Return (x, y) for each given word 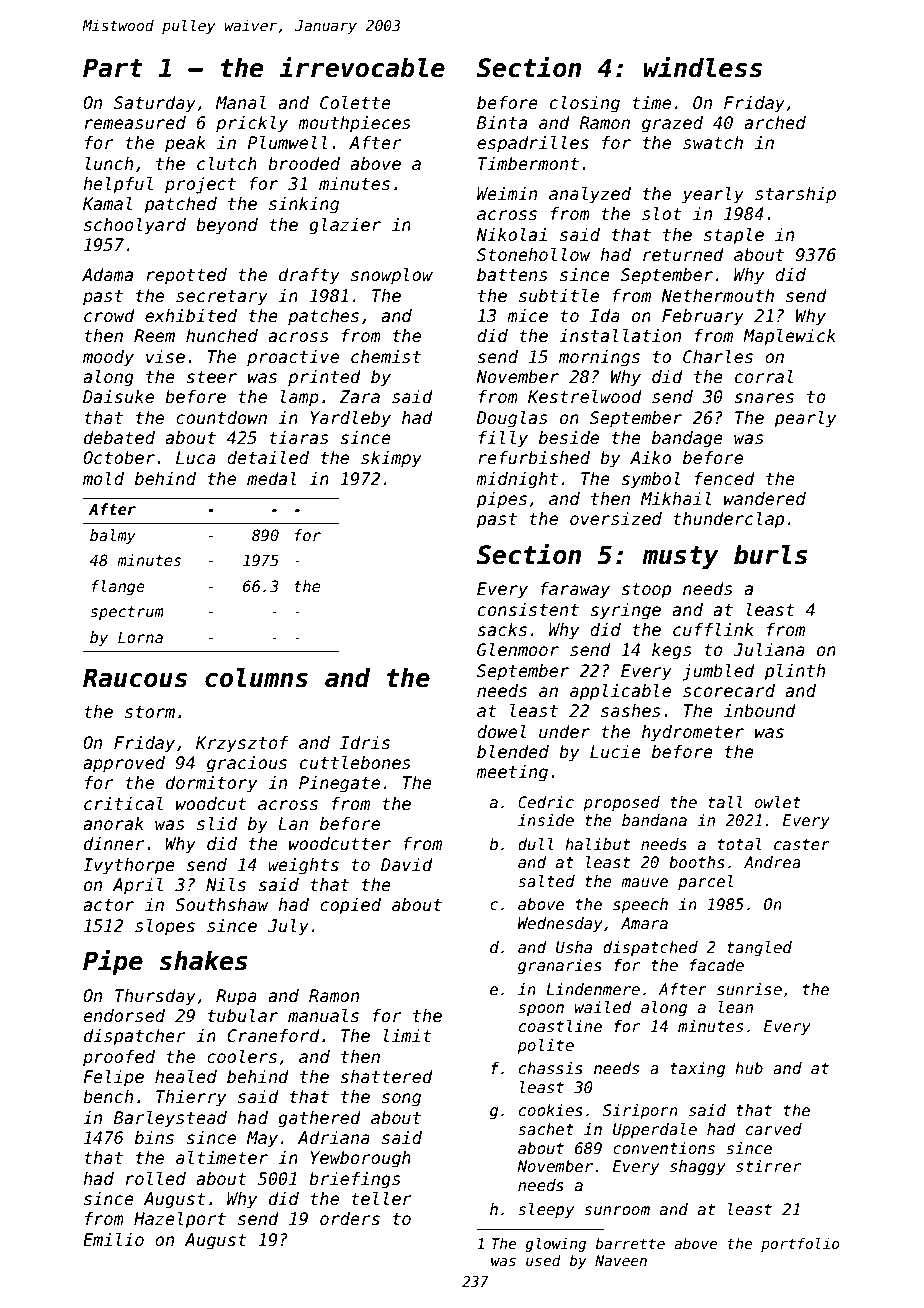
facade (717, 965)
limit (407, 1035)
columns (256, 677)
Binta (502, 123)
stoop (646, 591)
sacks (502, 630)
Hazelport (180, 1220)
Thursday (155, 997)
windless (703, 67)
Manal (241, 103)
